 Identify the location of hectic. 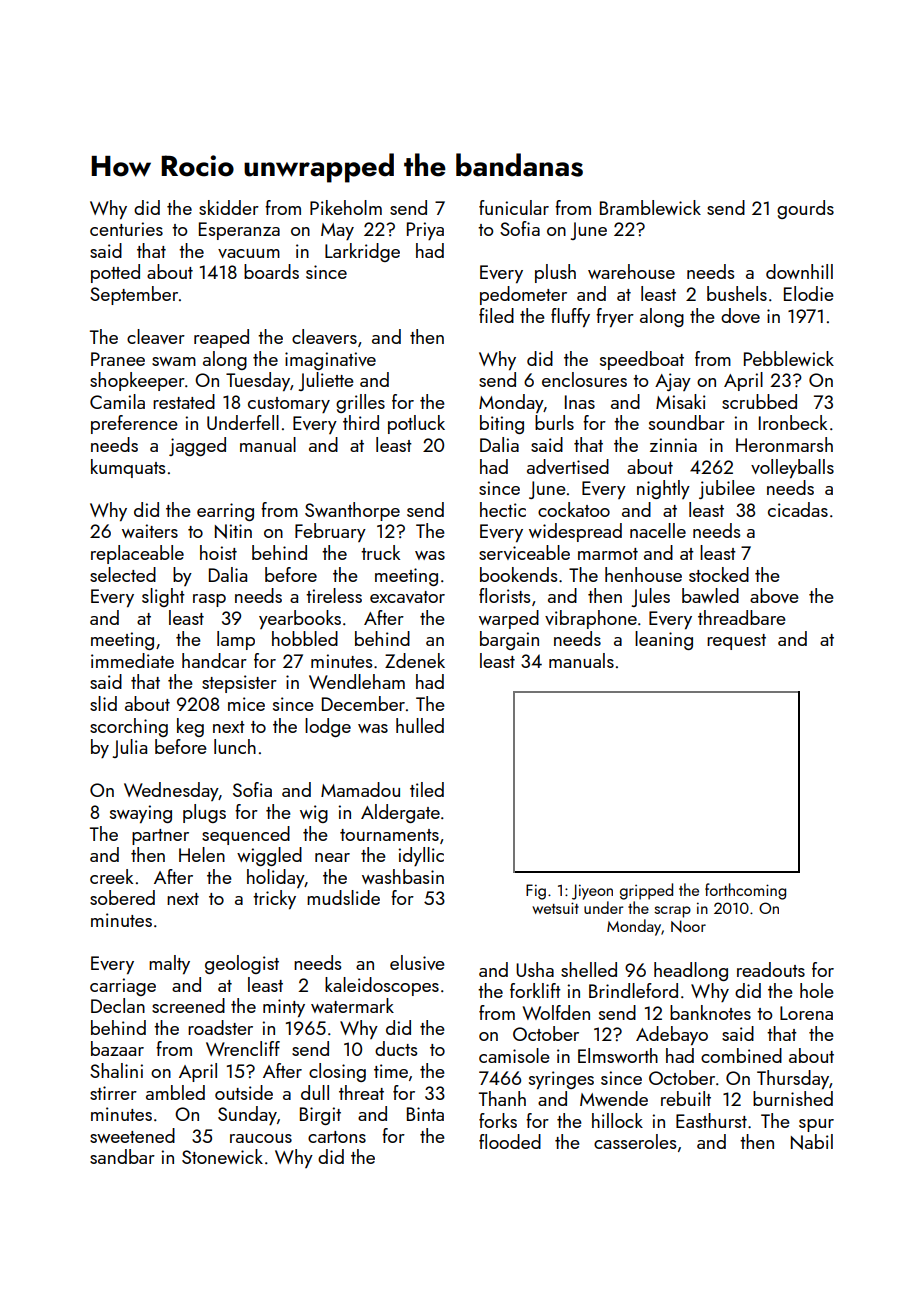
(503, 509).
